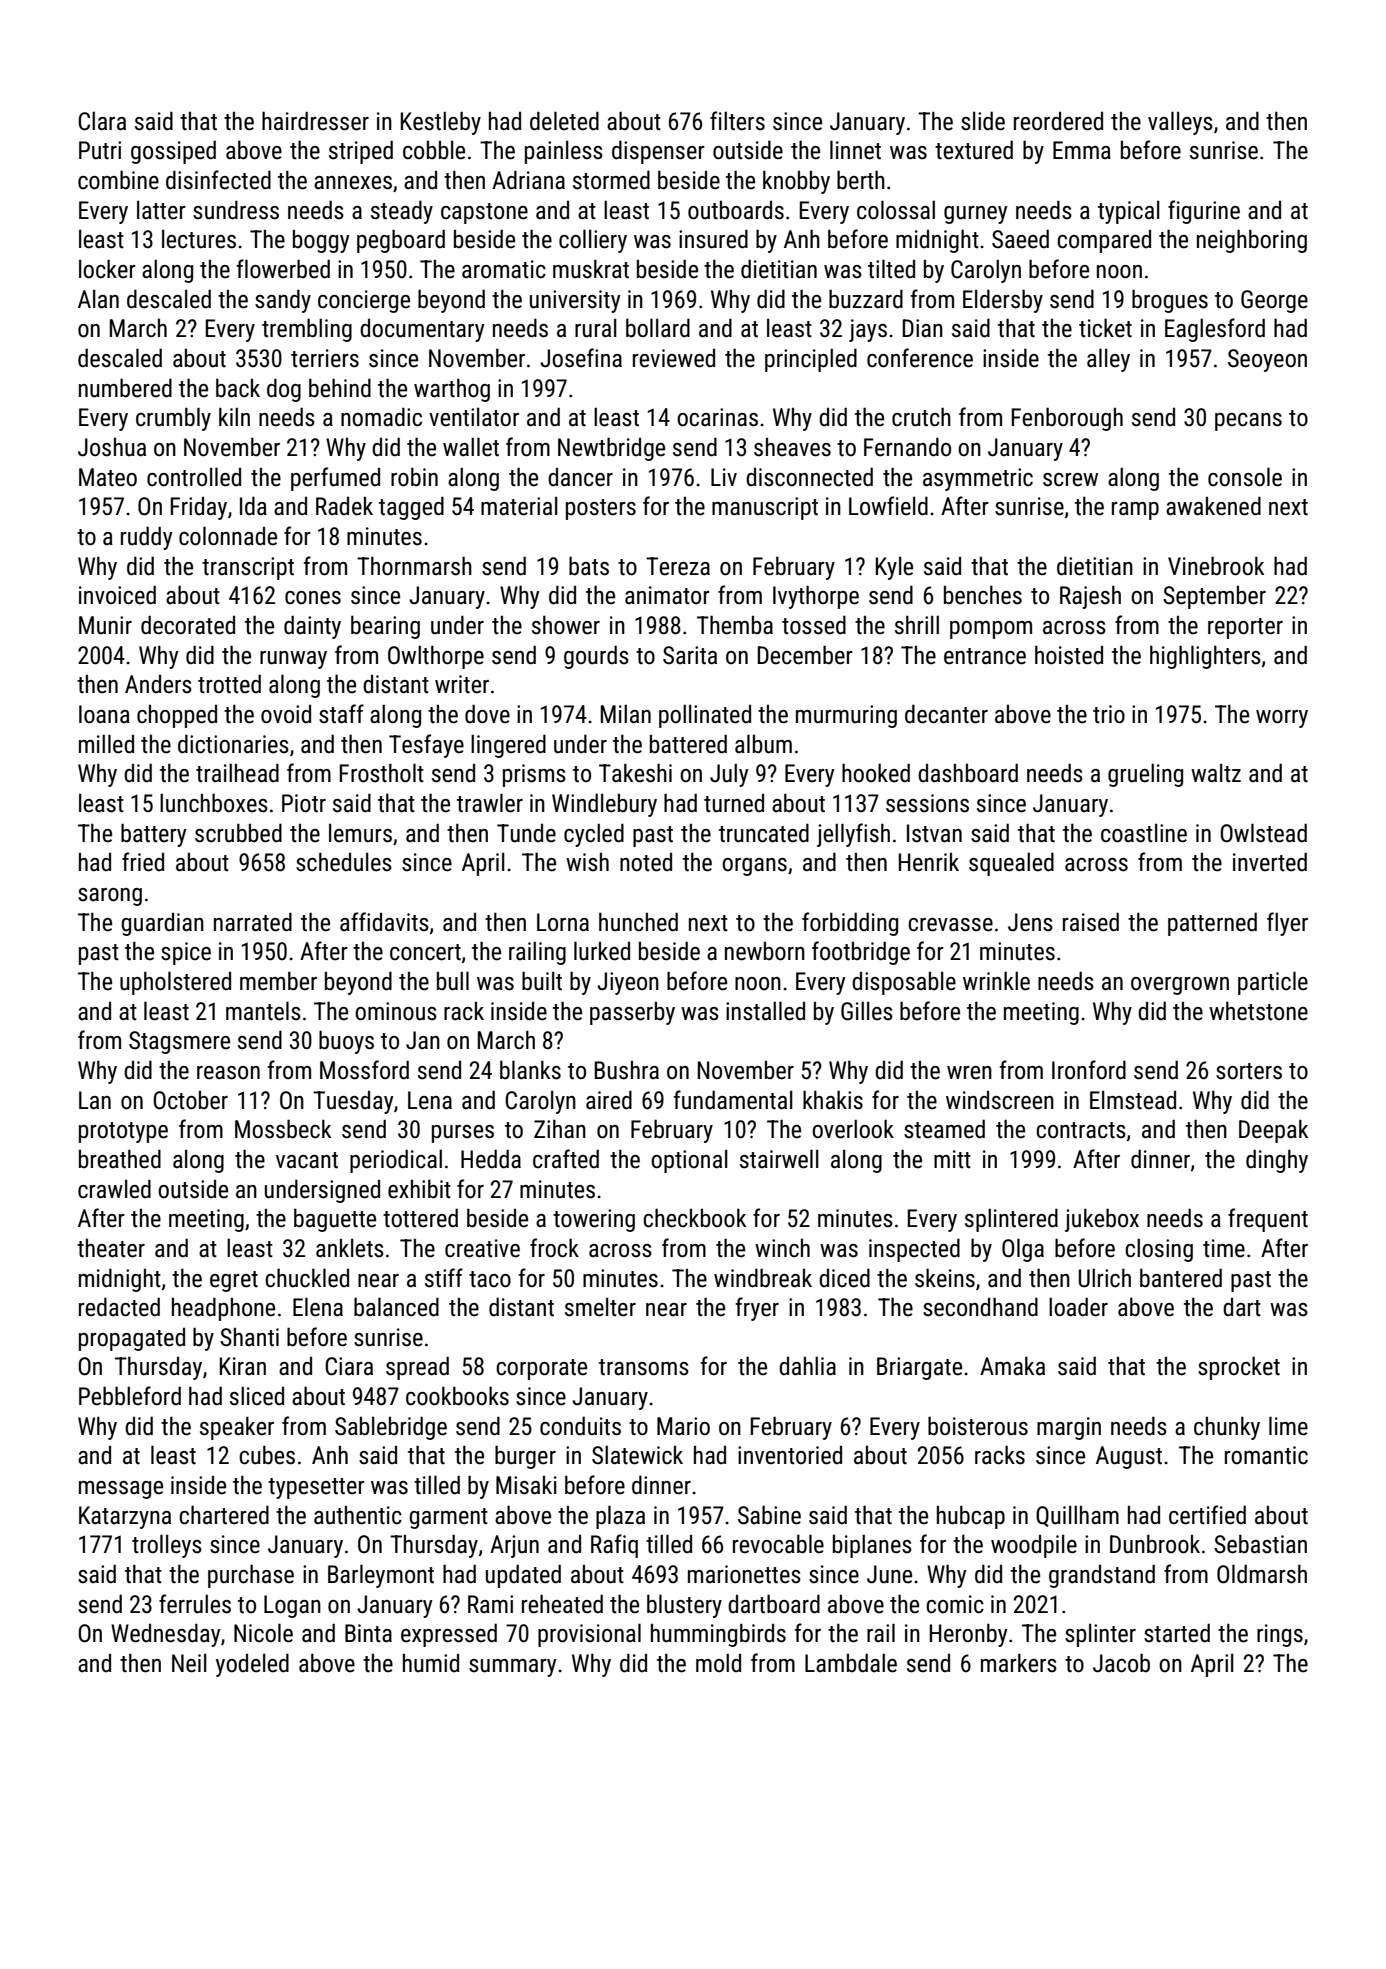 This screenshot has height=1969, width=1386. Describe the element at coordinates (851, 1663) in the screenshot. I see `Lambdale` at that location.
